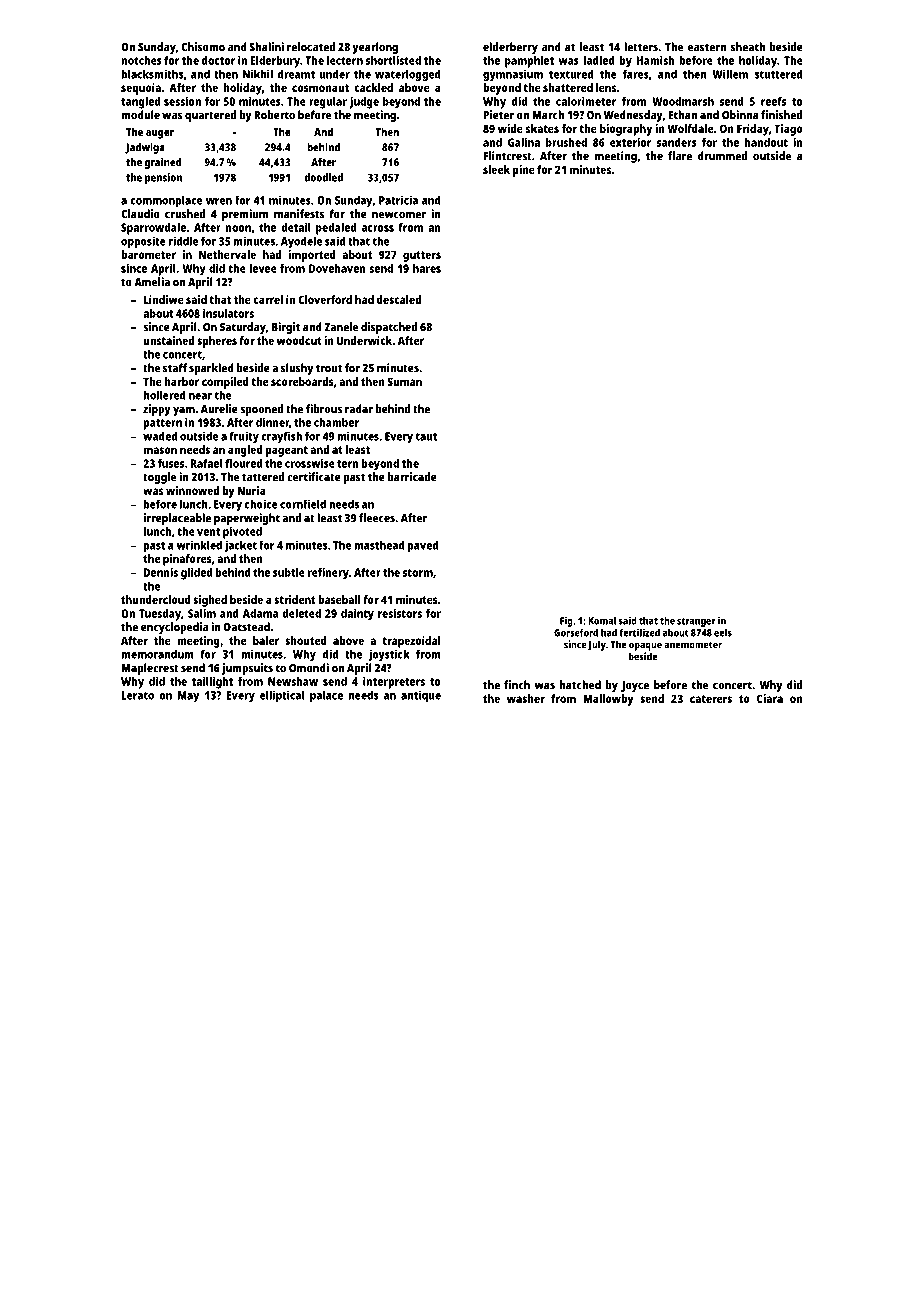 This screenshot has height=1308, width=924. Describe the element at coordinates (421, 696) in the screenshot. I see `antique` at that location.
